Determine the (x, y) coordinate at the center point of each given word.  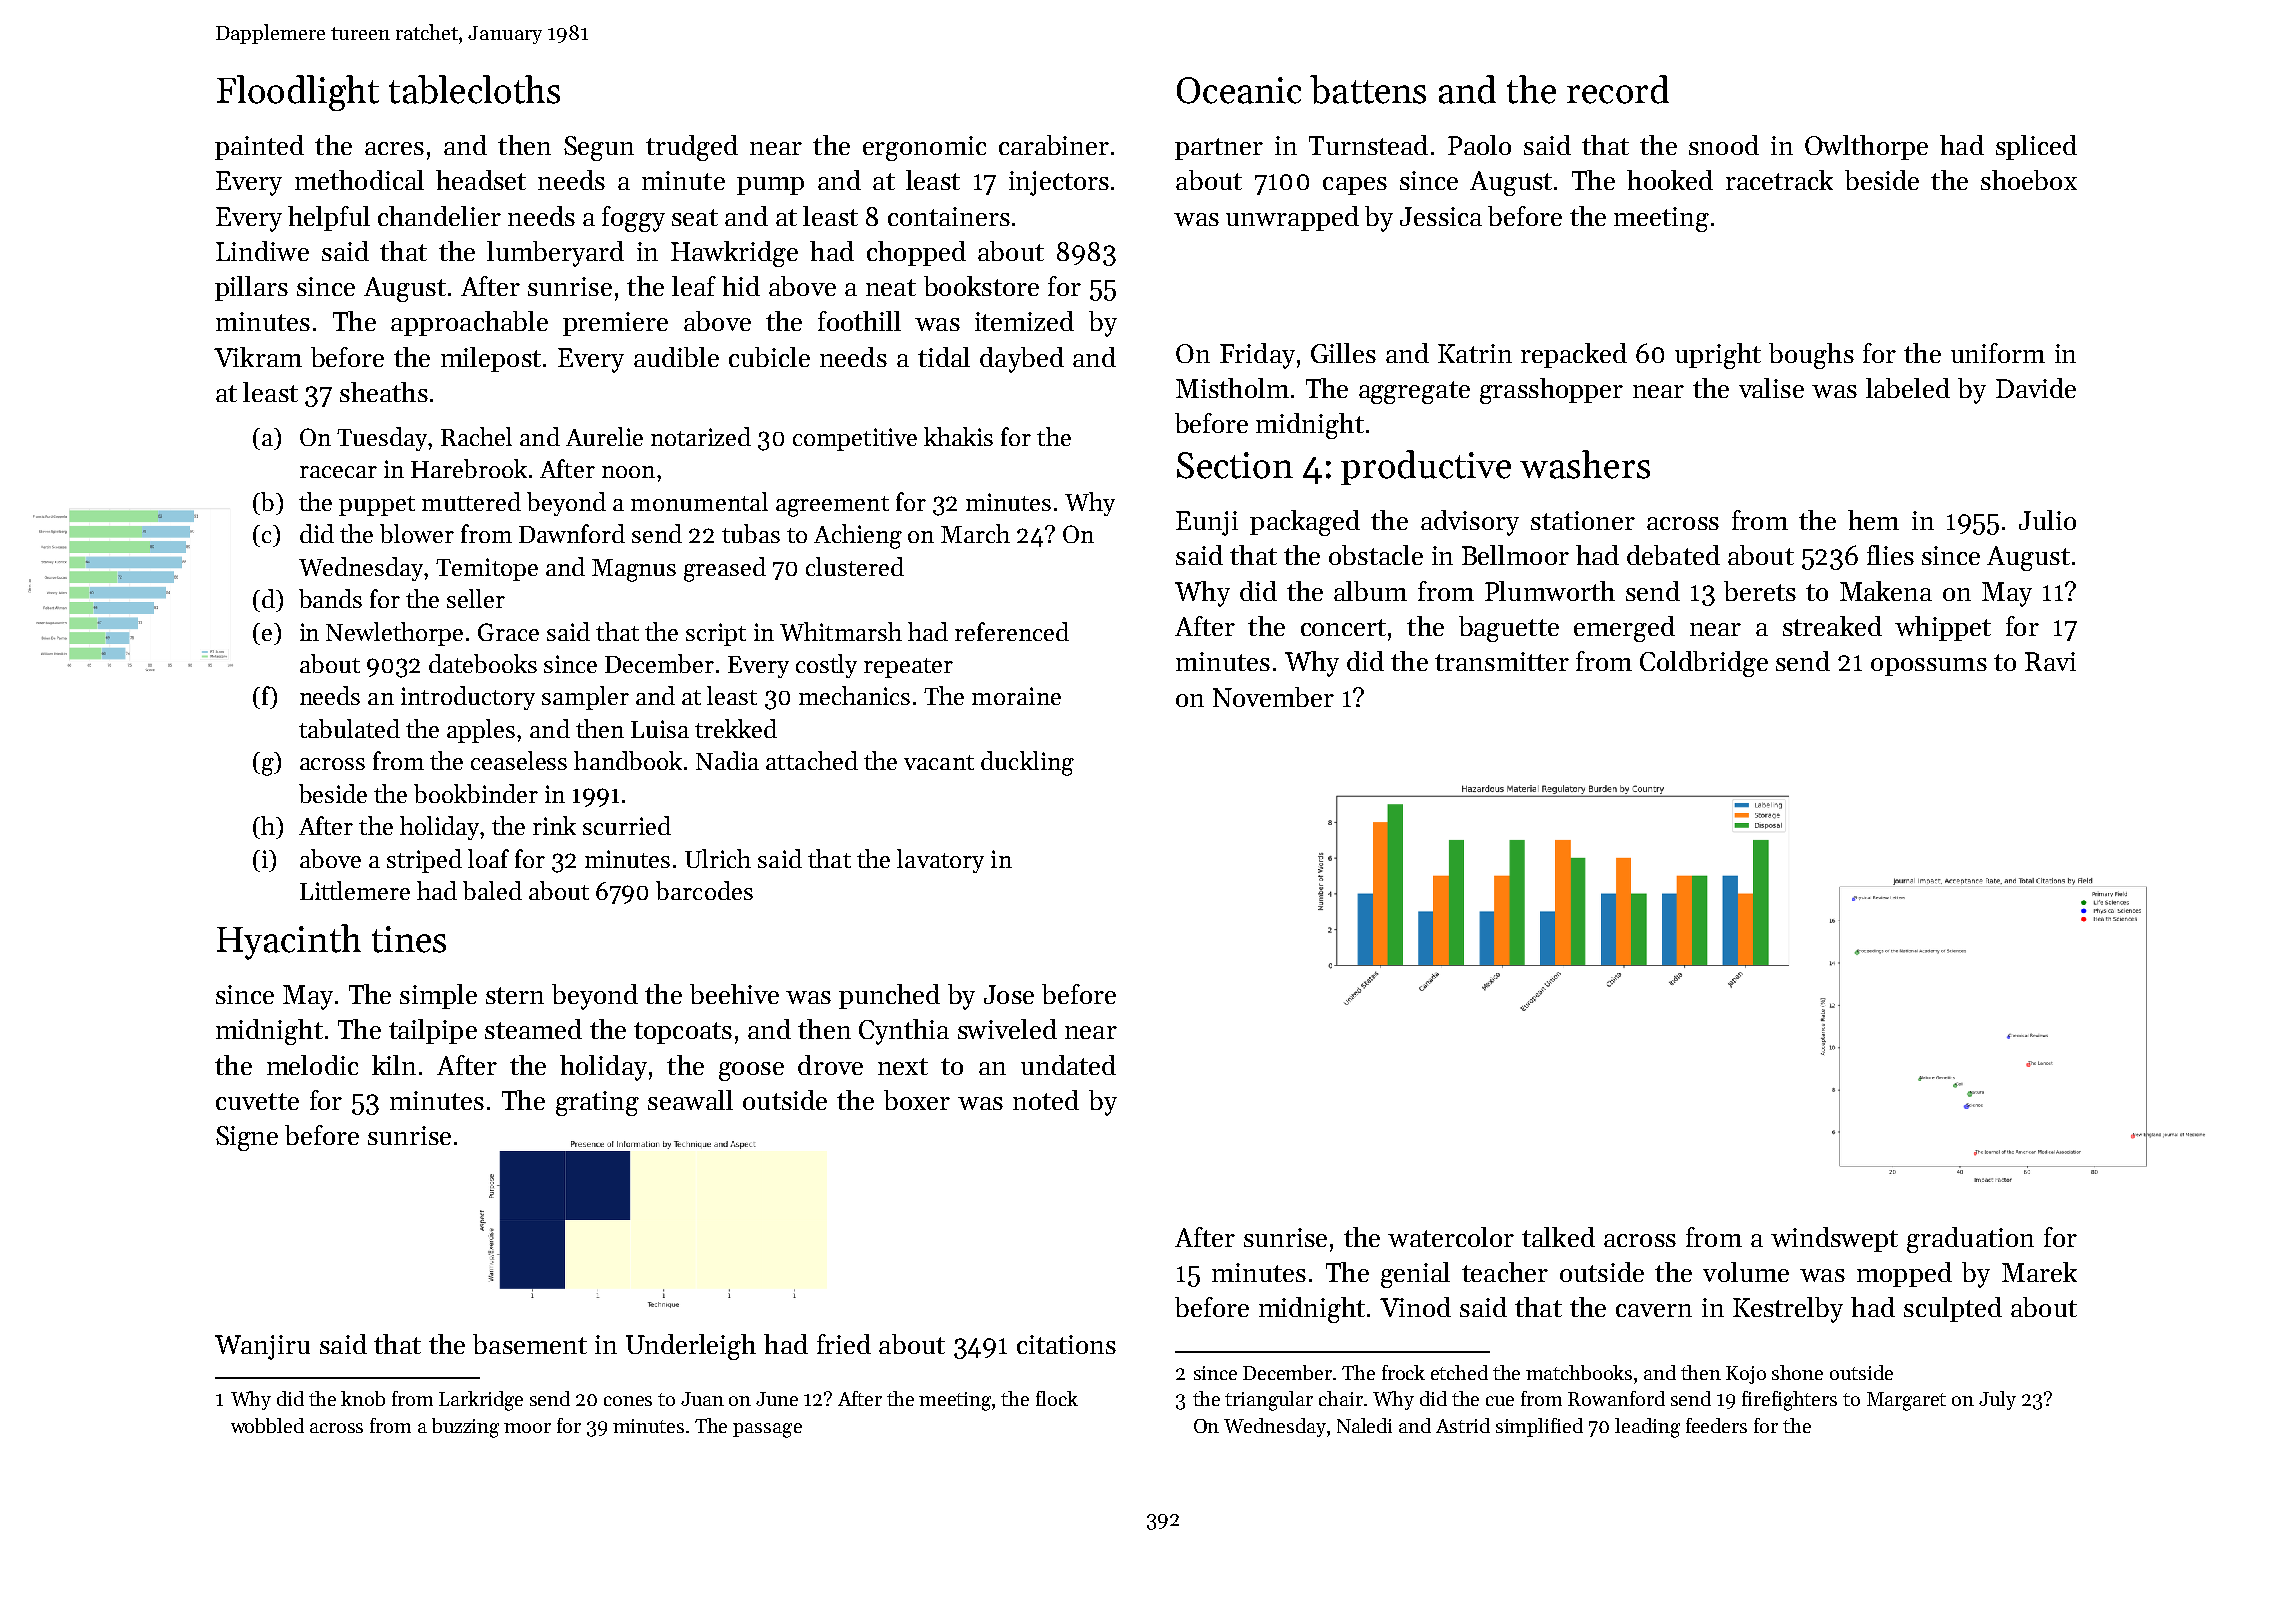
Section (1235, 465)
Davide (2036, 388)
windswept (1834, 1239)
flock (1057, 1398)
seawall (690, 1100)
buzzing (465, 1428)
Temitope (487, 569)
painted (259, 147)
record (1618, 89)
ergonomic (924, 148)
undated (1068, 1065)
